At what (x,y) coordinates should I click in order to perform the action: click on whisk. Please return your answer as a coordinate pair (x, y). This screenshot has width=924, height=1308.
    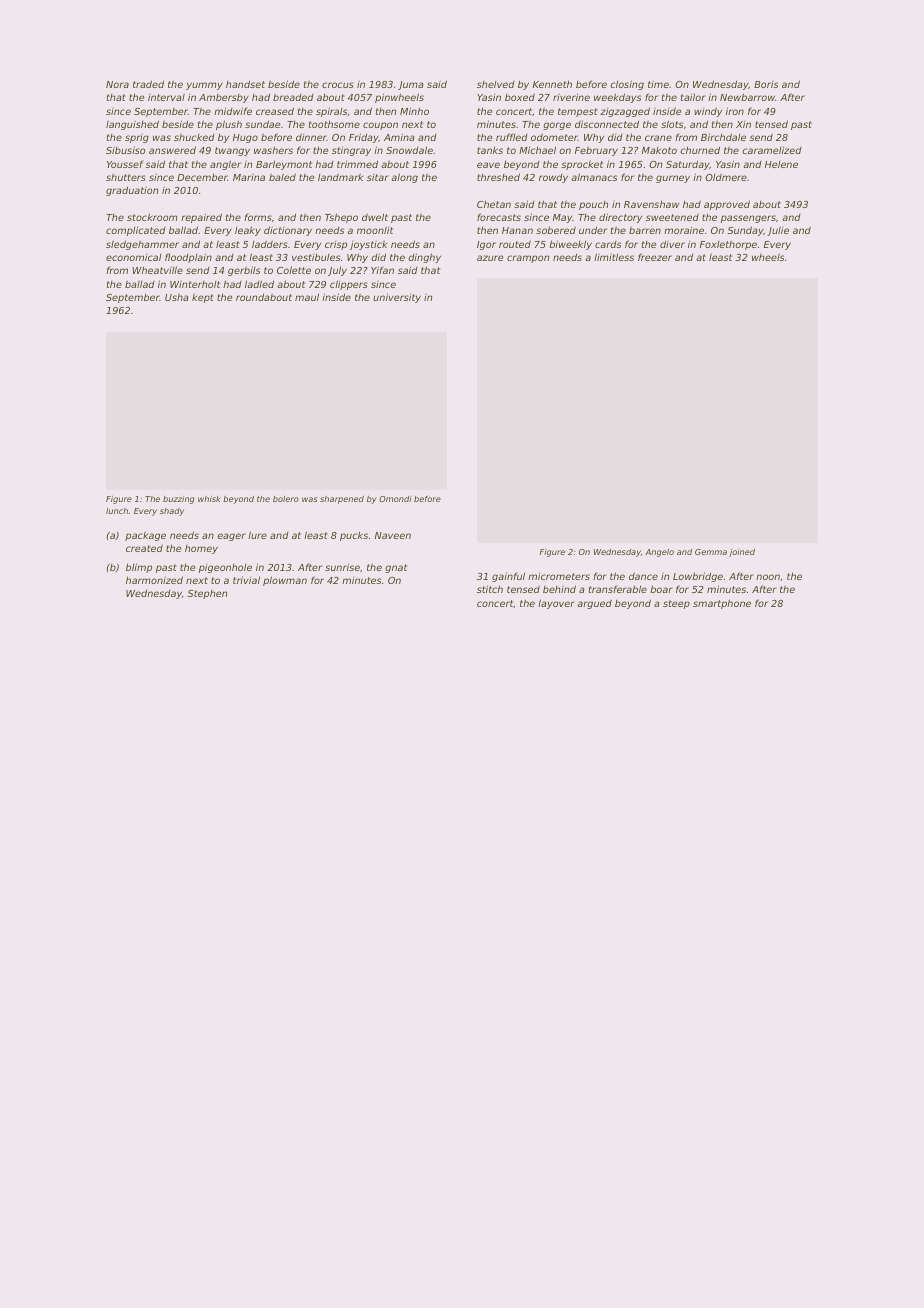
    Looking at the image, I should click on (209, 499).
